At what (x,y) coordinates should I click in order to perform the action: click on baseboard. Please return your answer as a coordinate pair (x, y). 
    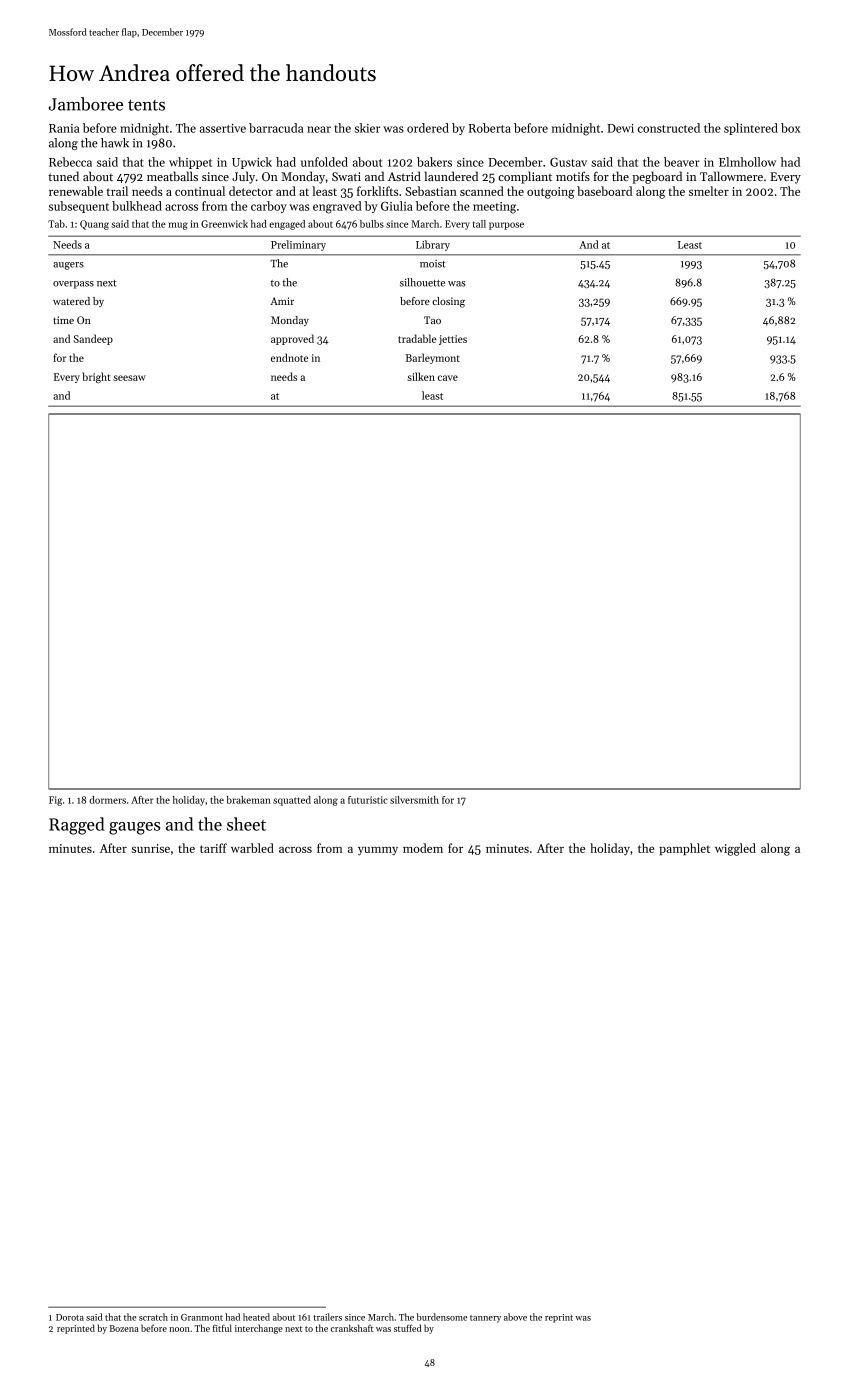
    Looking at the image, I should click on (604, 191).
